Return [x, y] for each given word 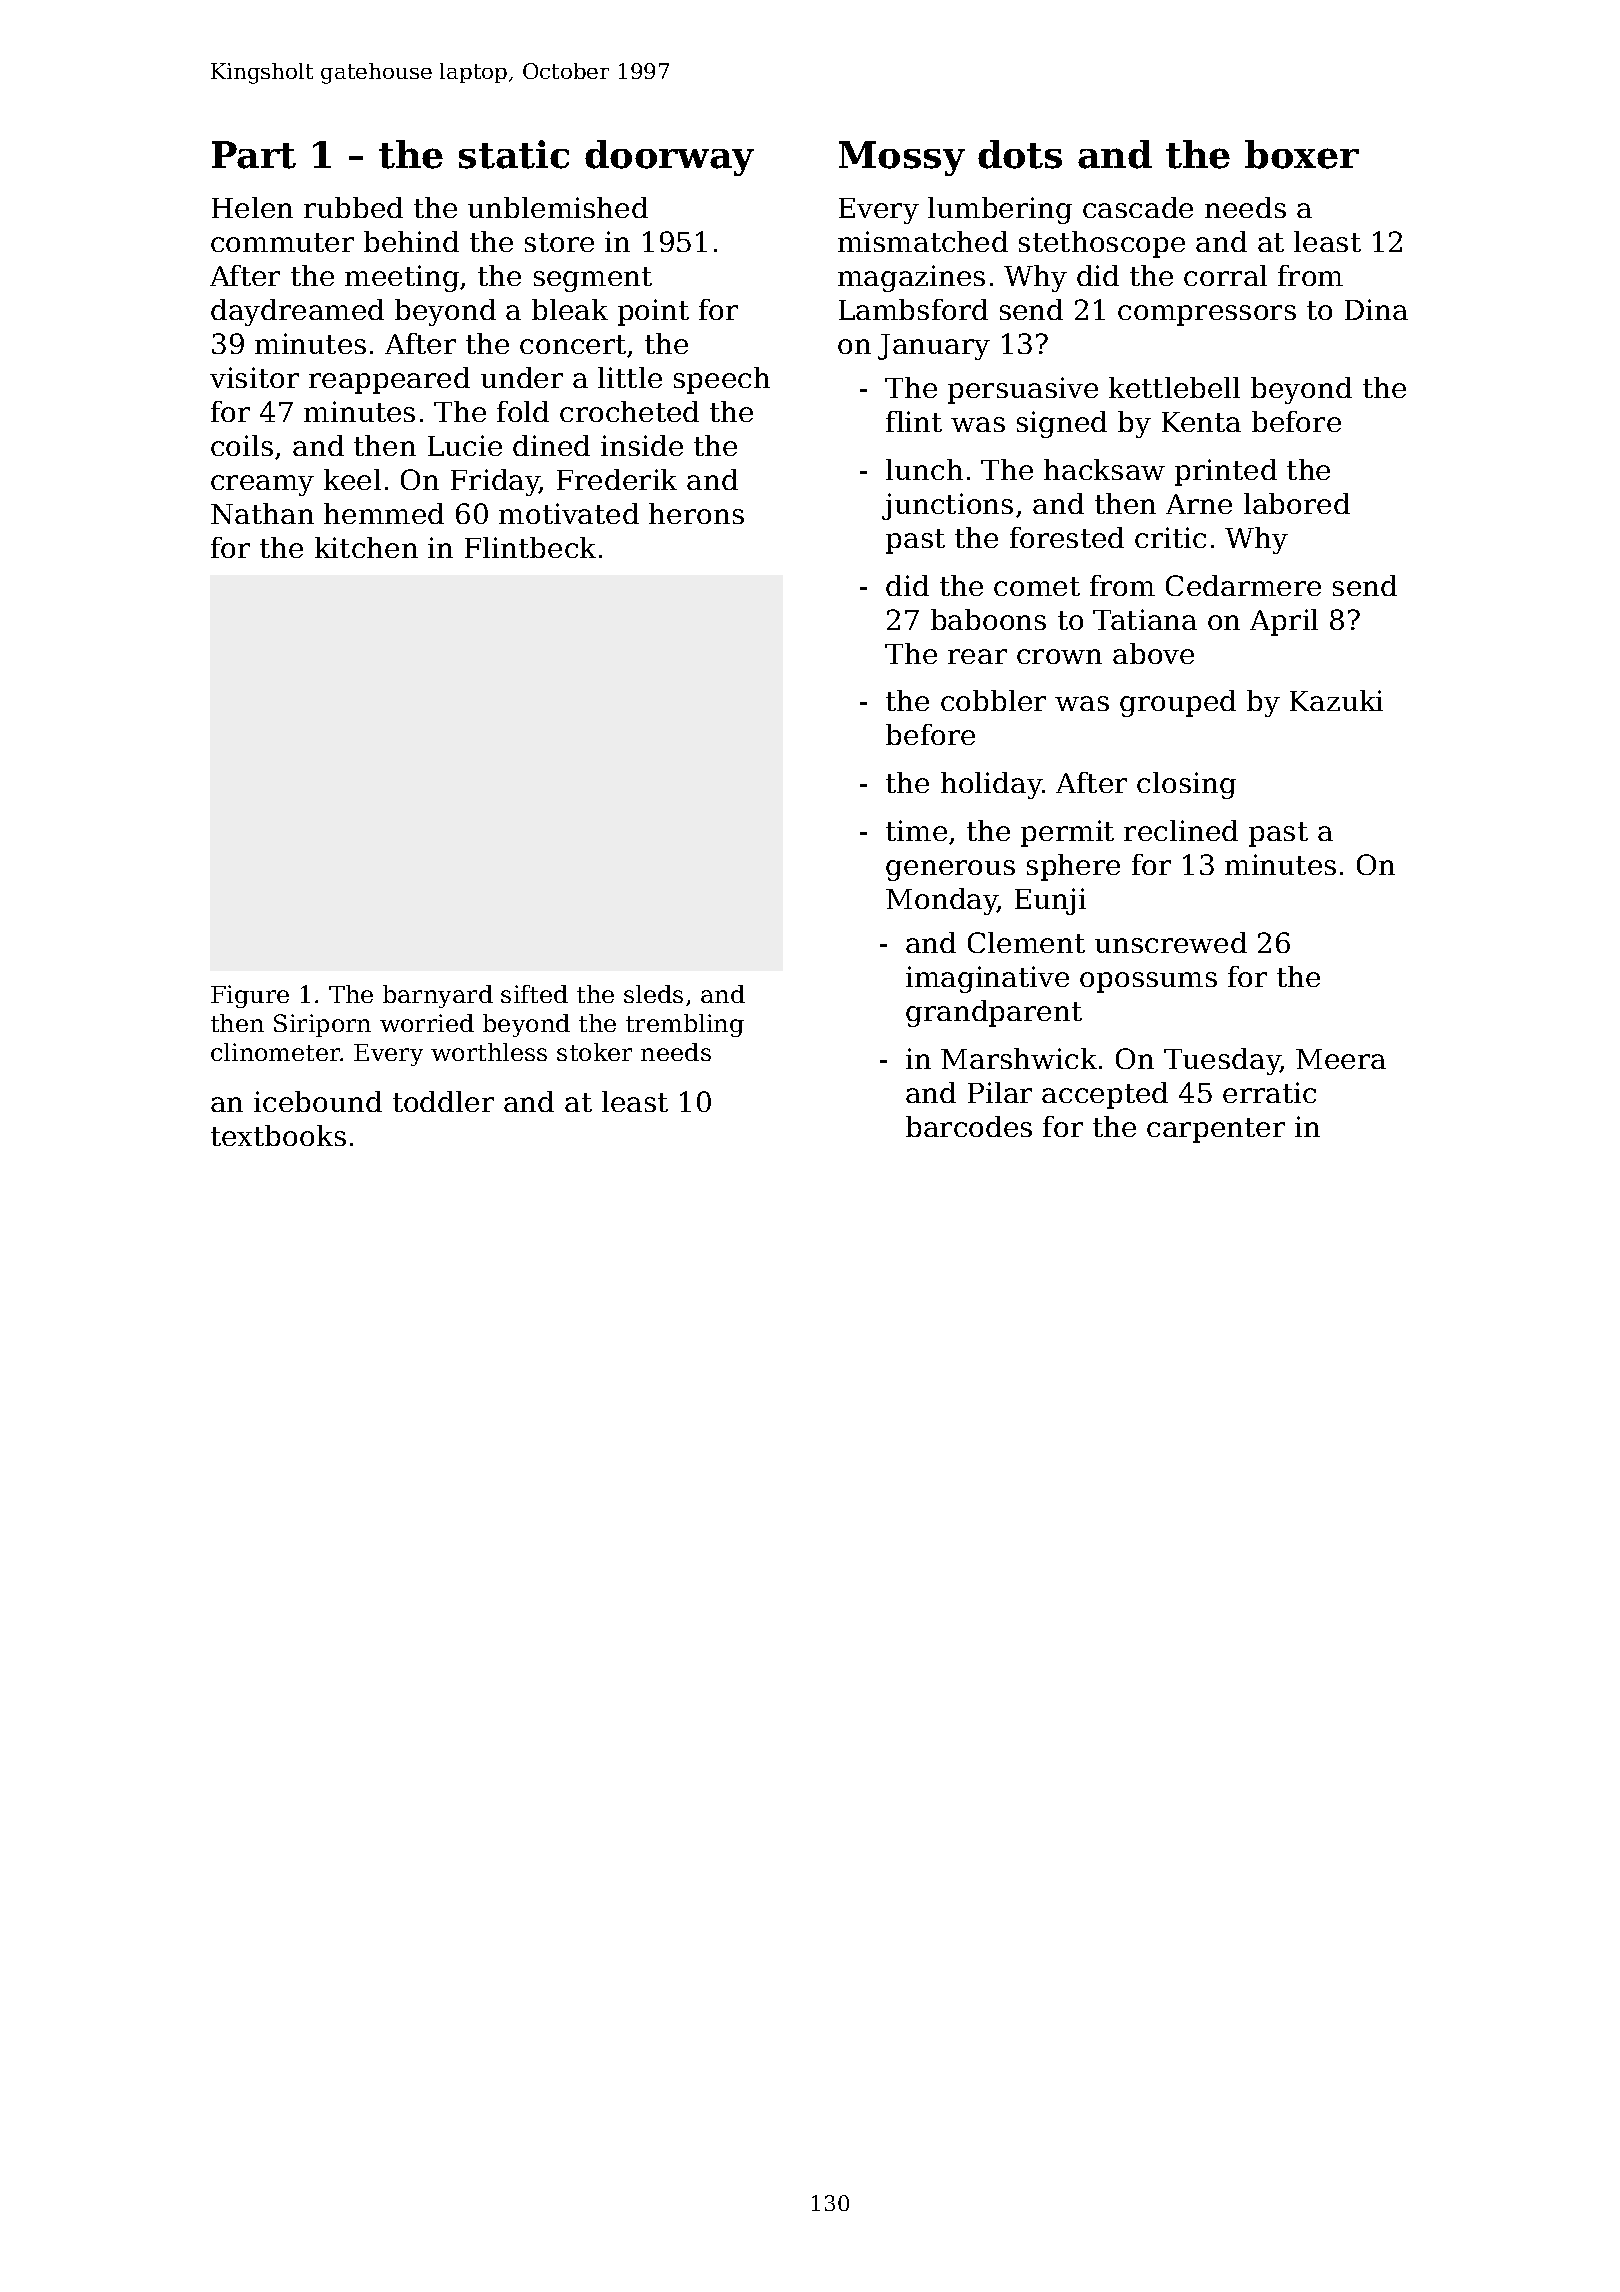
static [514, 154]
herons [696, 513]
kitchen [366, 547]
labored [1297, 503]
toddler [443, 1101]
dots [1020, 154]
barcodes [969, 1126]
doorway [669, 158]
